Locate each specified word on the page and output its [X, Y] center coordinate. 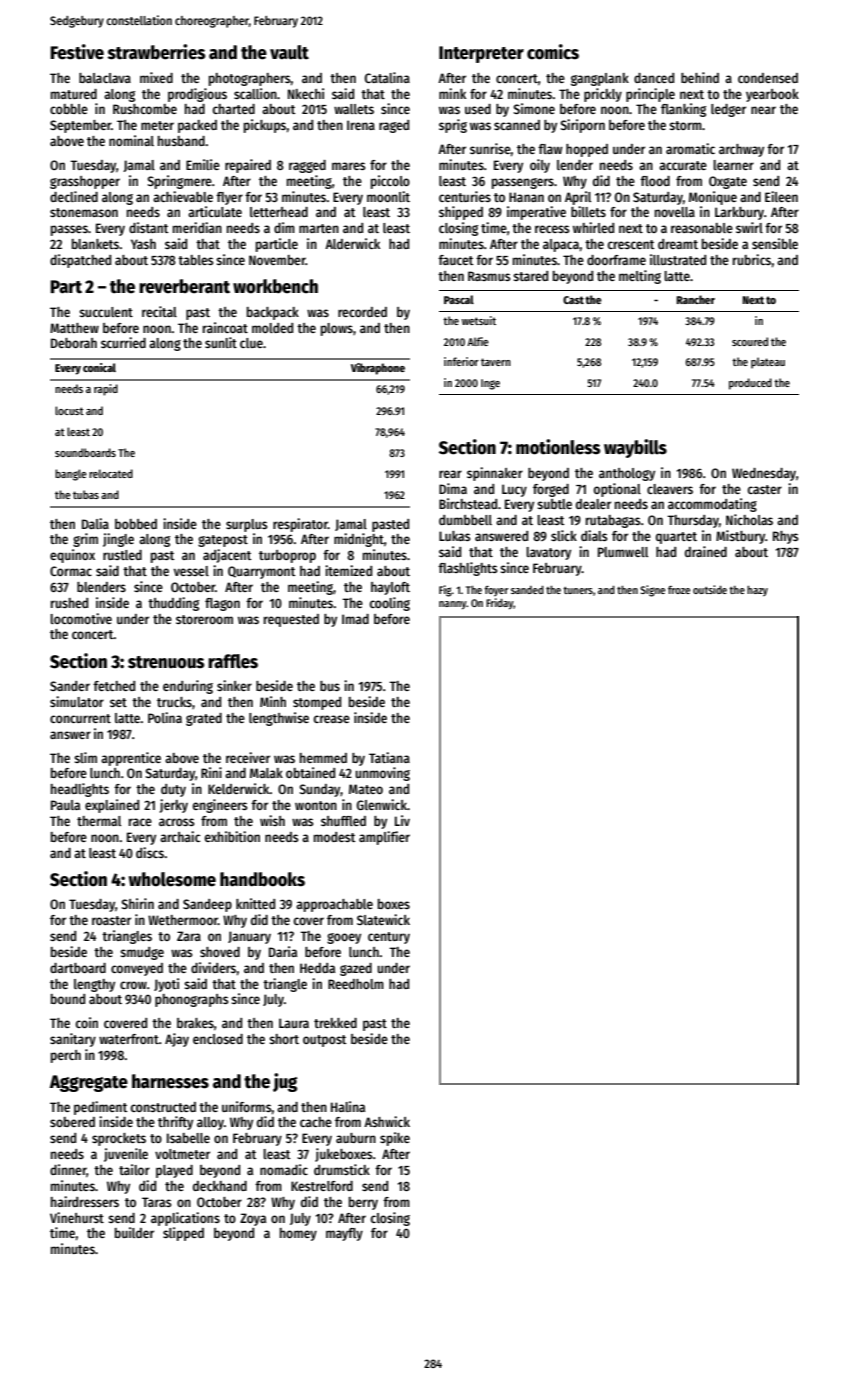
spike [395, 1139]
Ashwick [387, 1121]
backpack [273, 313]
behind [700, 77]
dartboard [78, 968]
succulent [106, 312]
